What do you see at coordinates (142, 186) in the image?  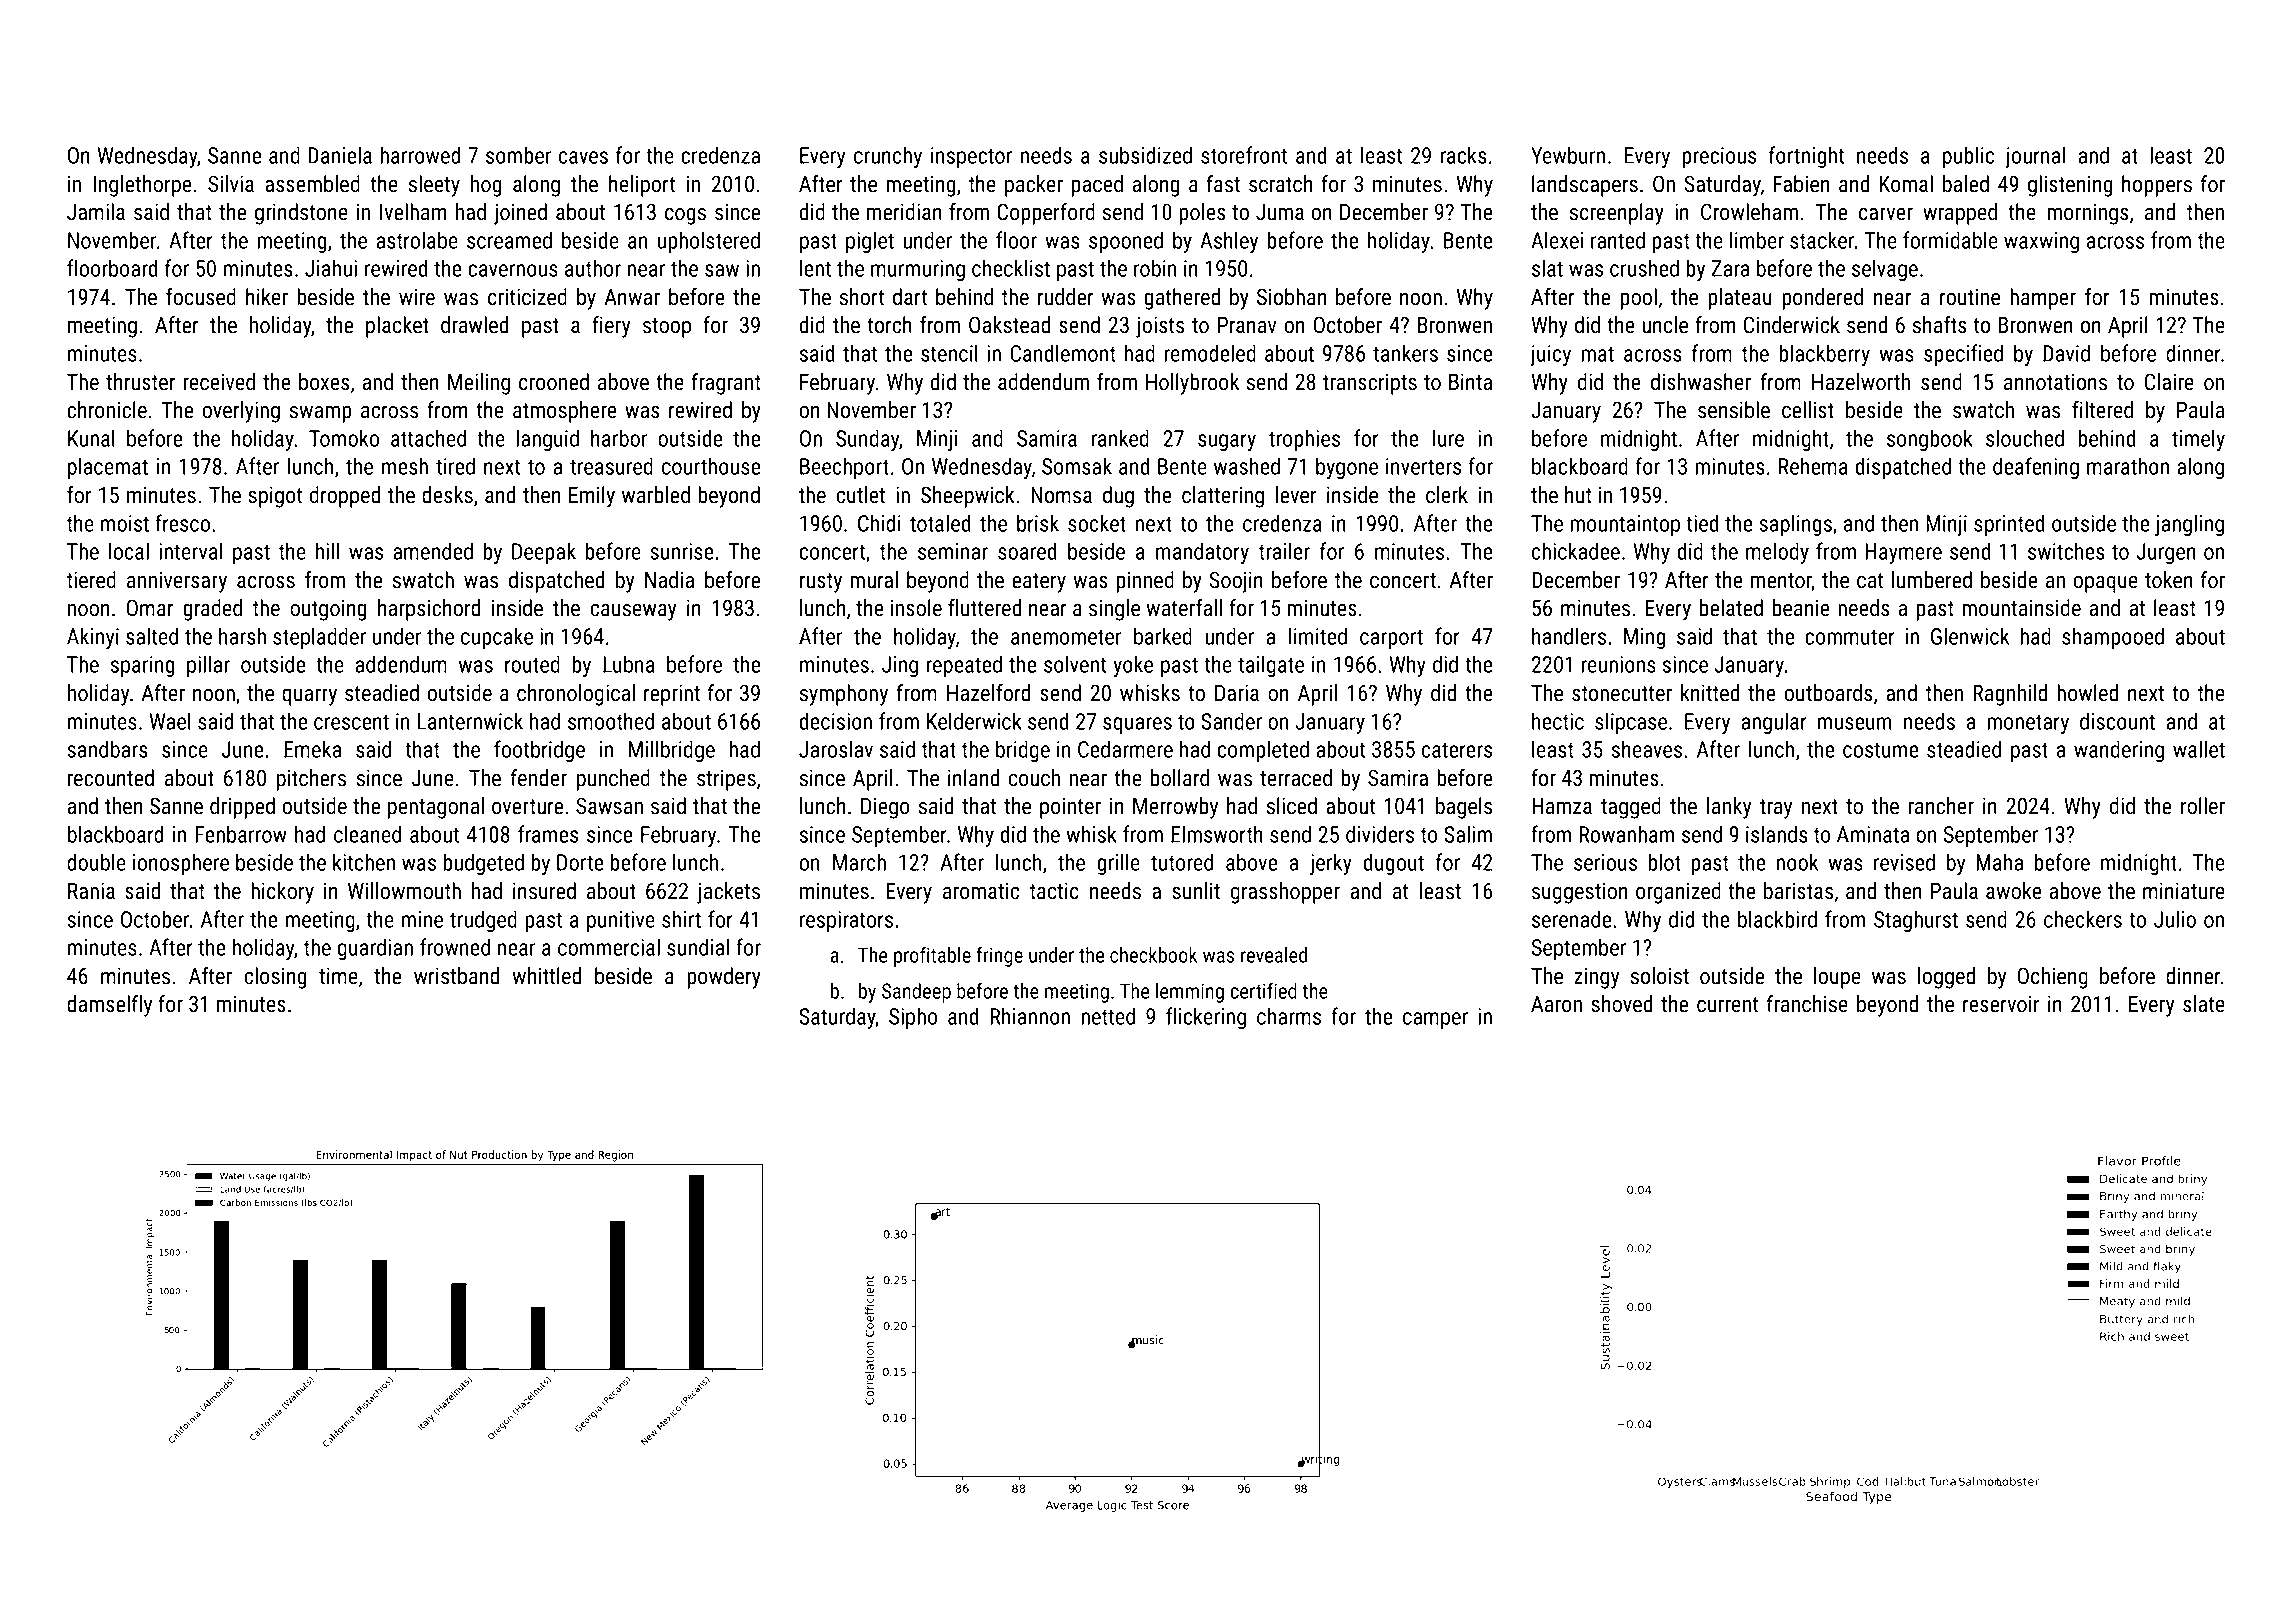 I see `Inglethorpe` at bounding box center [142, 186].
